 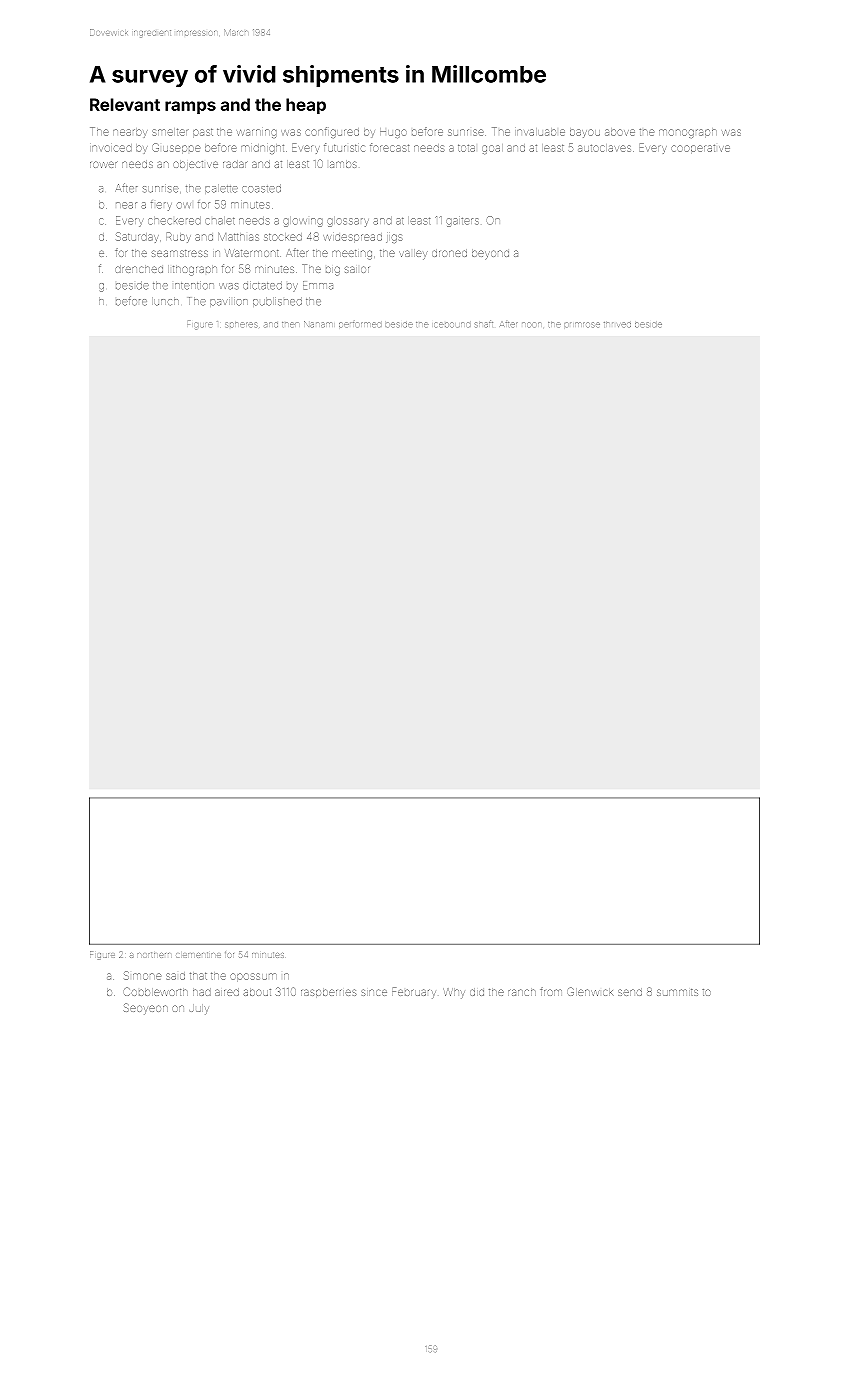 I want to click on send, so click(x=630, y=992).
